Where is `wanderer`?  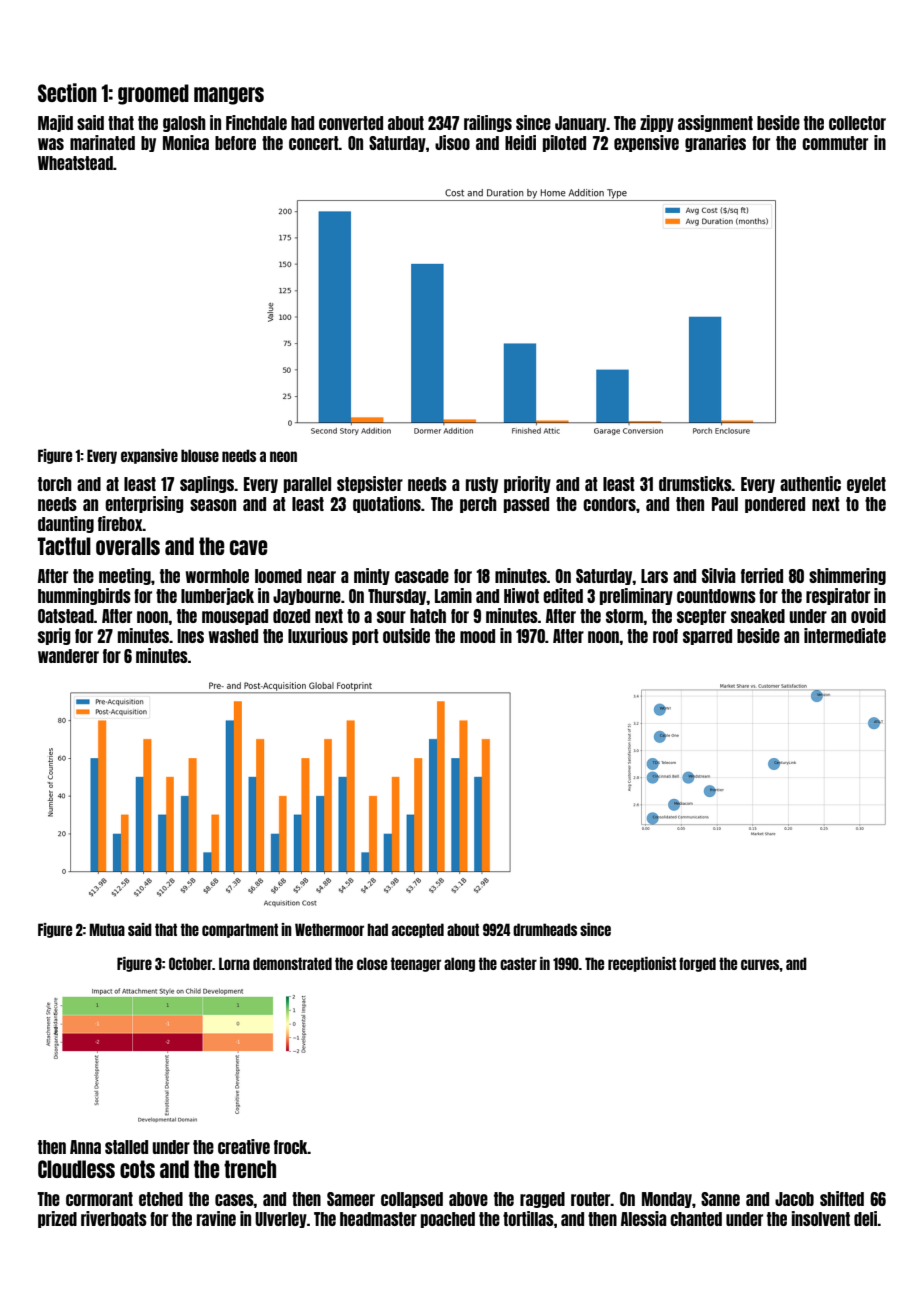 wanderer is located at coordinates (68, 656).
